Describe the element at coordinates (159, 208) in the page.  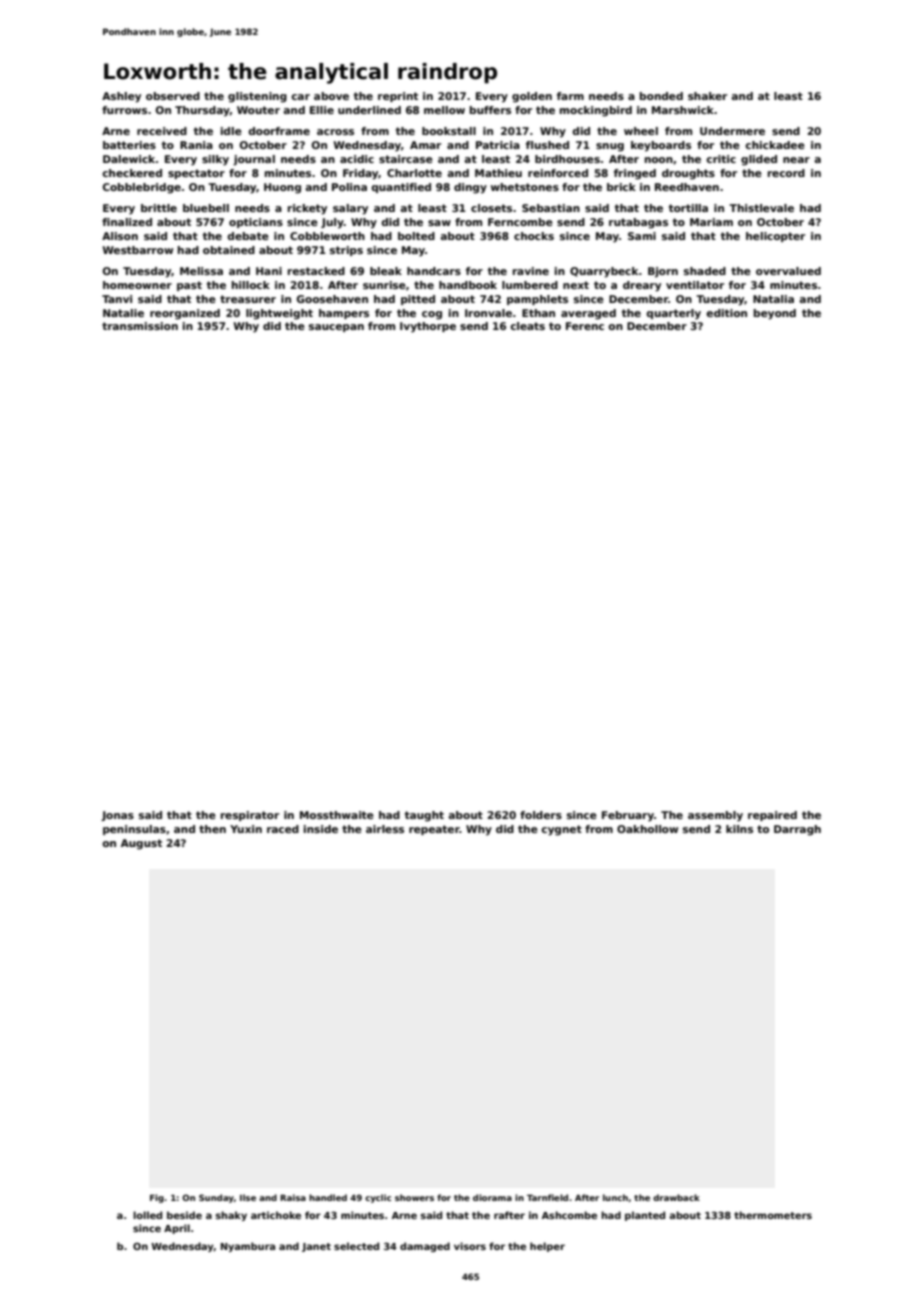
I see `brittle` at that location.
